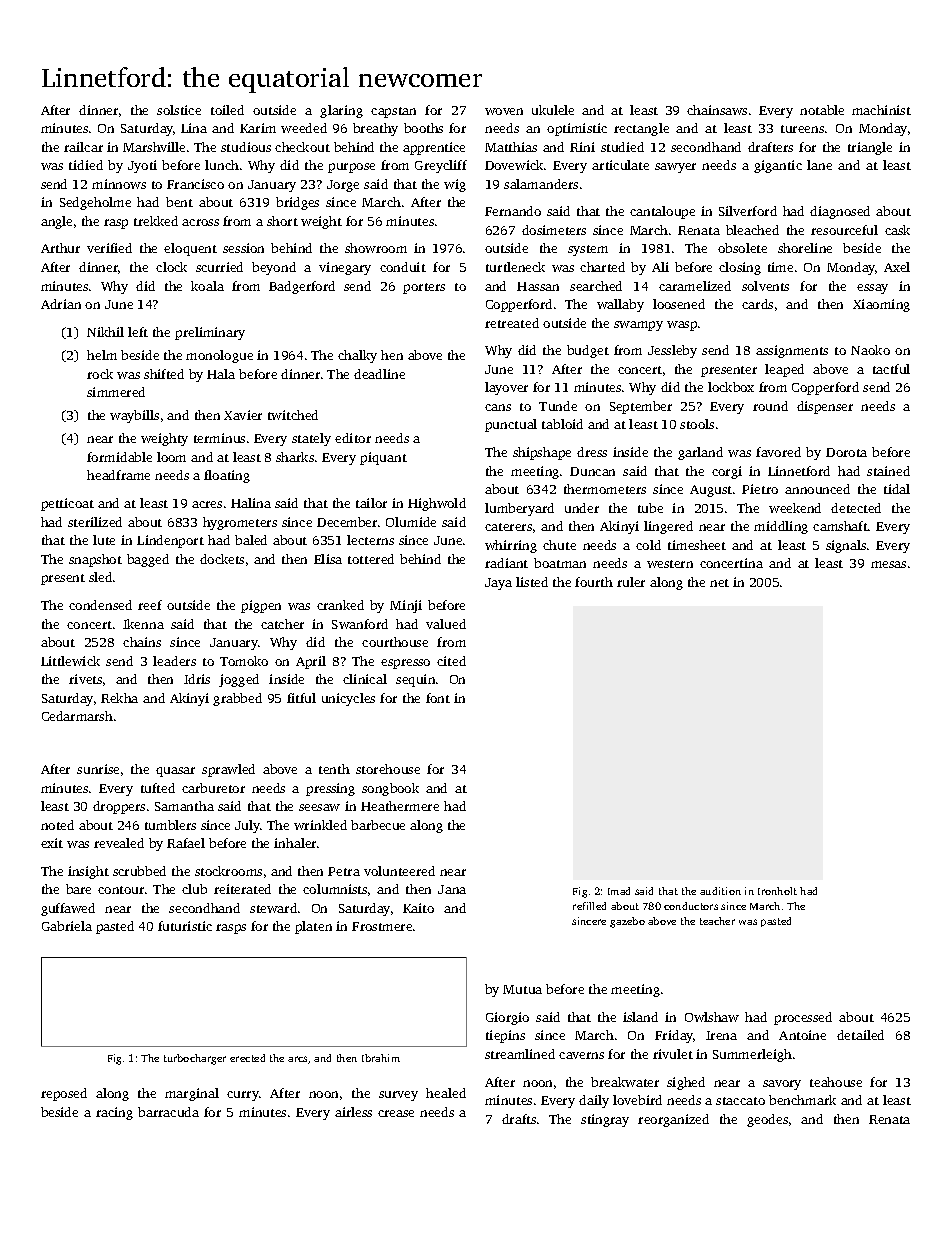 Image resolution: width=952 pixels, height=1233 pixels. What do you see at coordinates (179, 110) in the page?
I see `solstice` at bounding box center [179, 110].
